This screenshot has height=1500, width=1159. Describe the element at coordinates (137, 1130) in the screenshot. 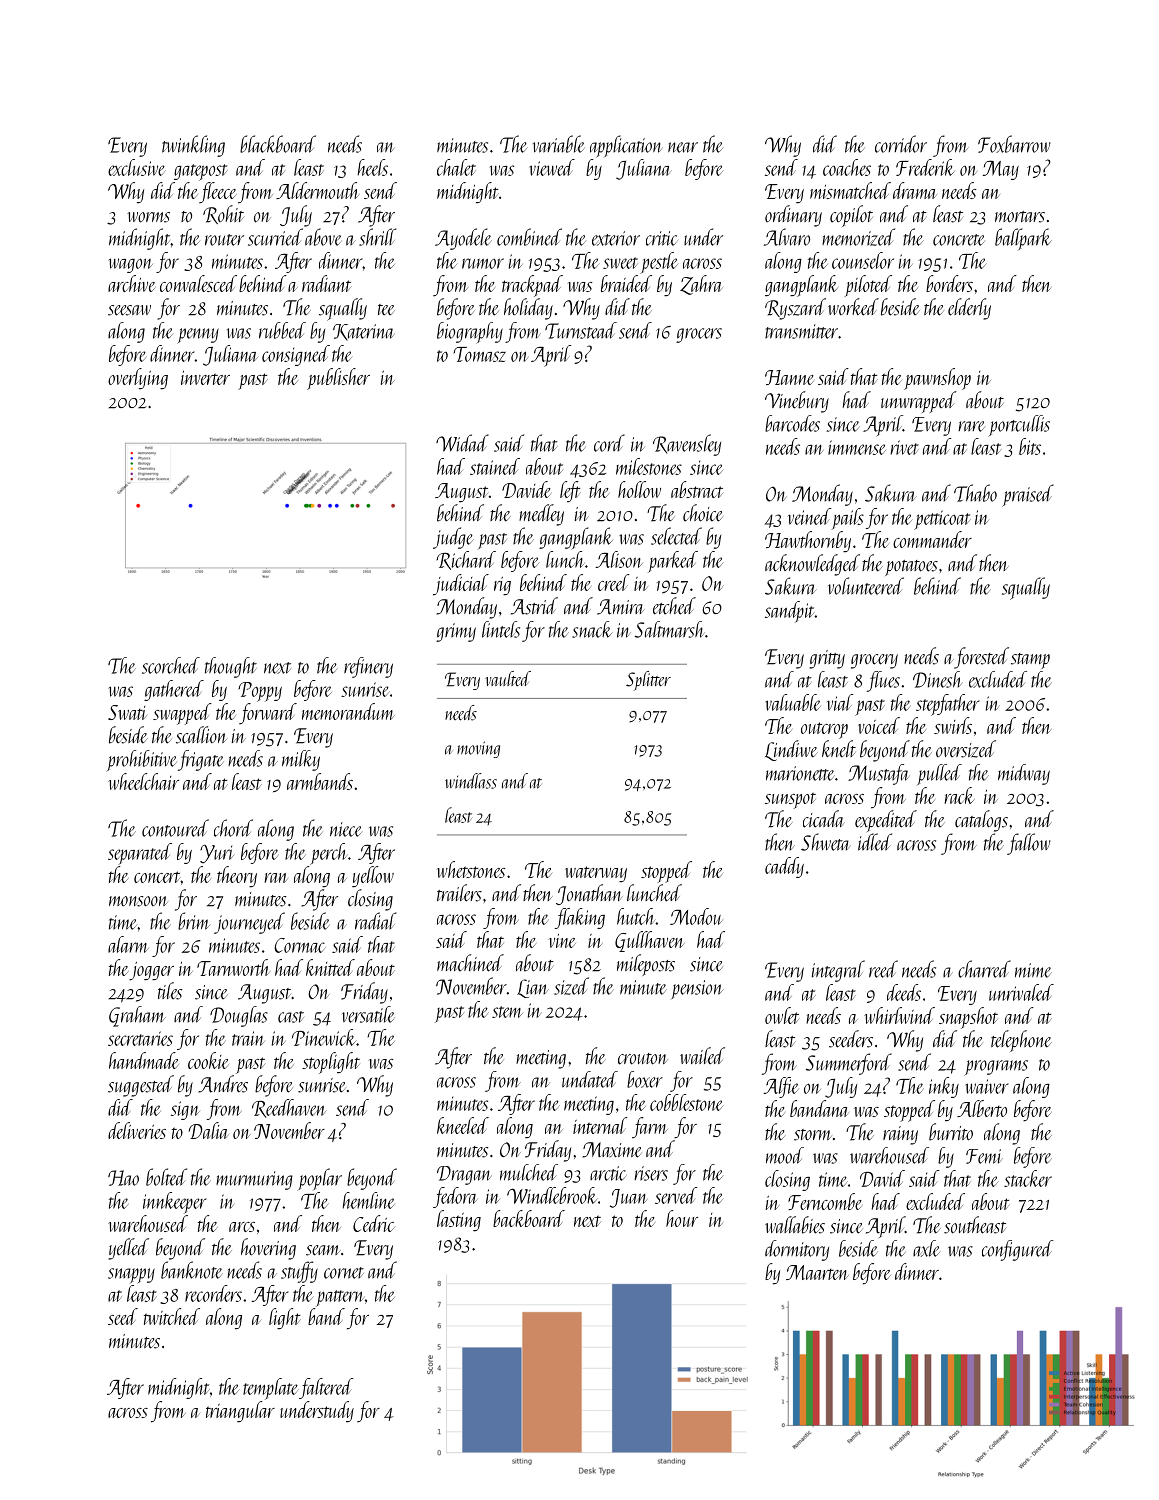

I see `deliveries` at that location.
